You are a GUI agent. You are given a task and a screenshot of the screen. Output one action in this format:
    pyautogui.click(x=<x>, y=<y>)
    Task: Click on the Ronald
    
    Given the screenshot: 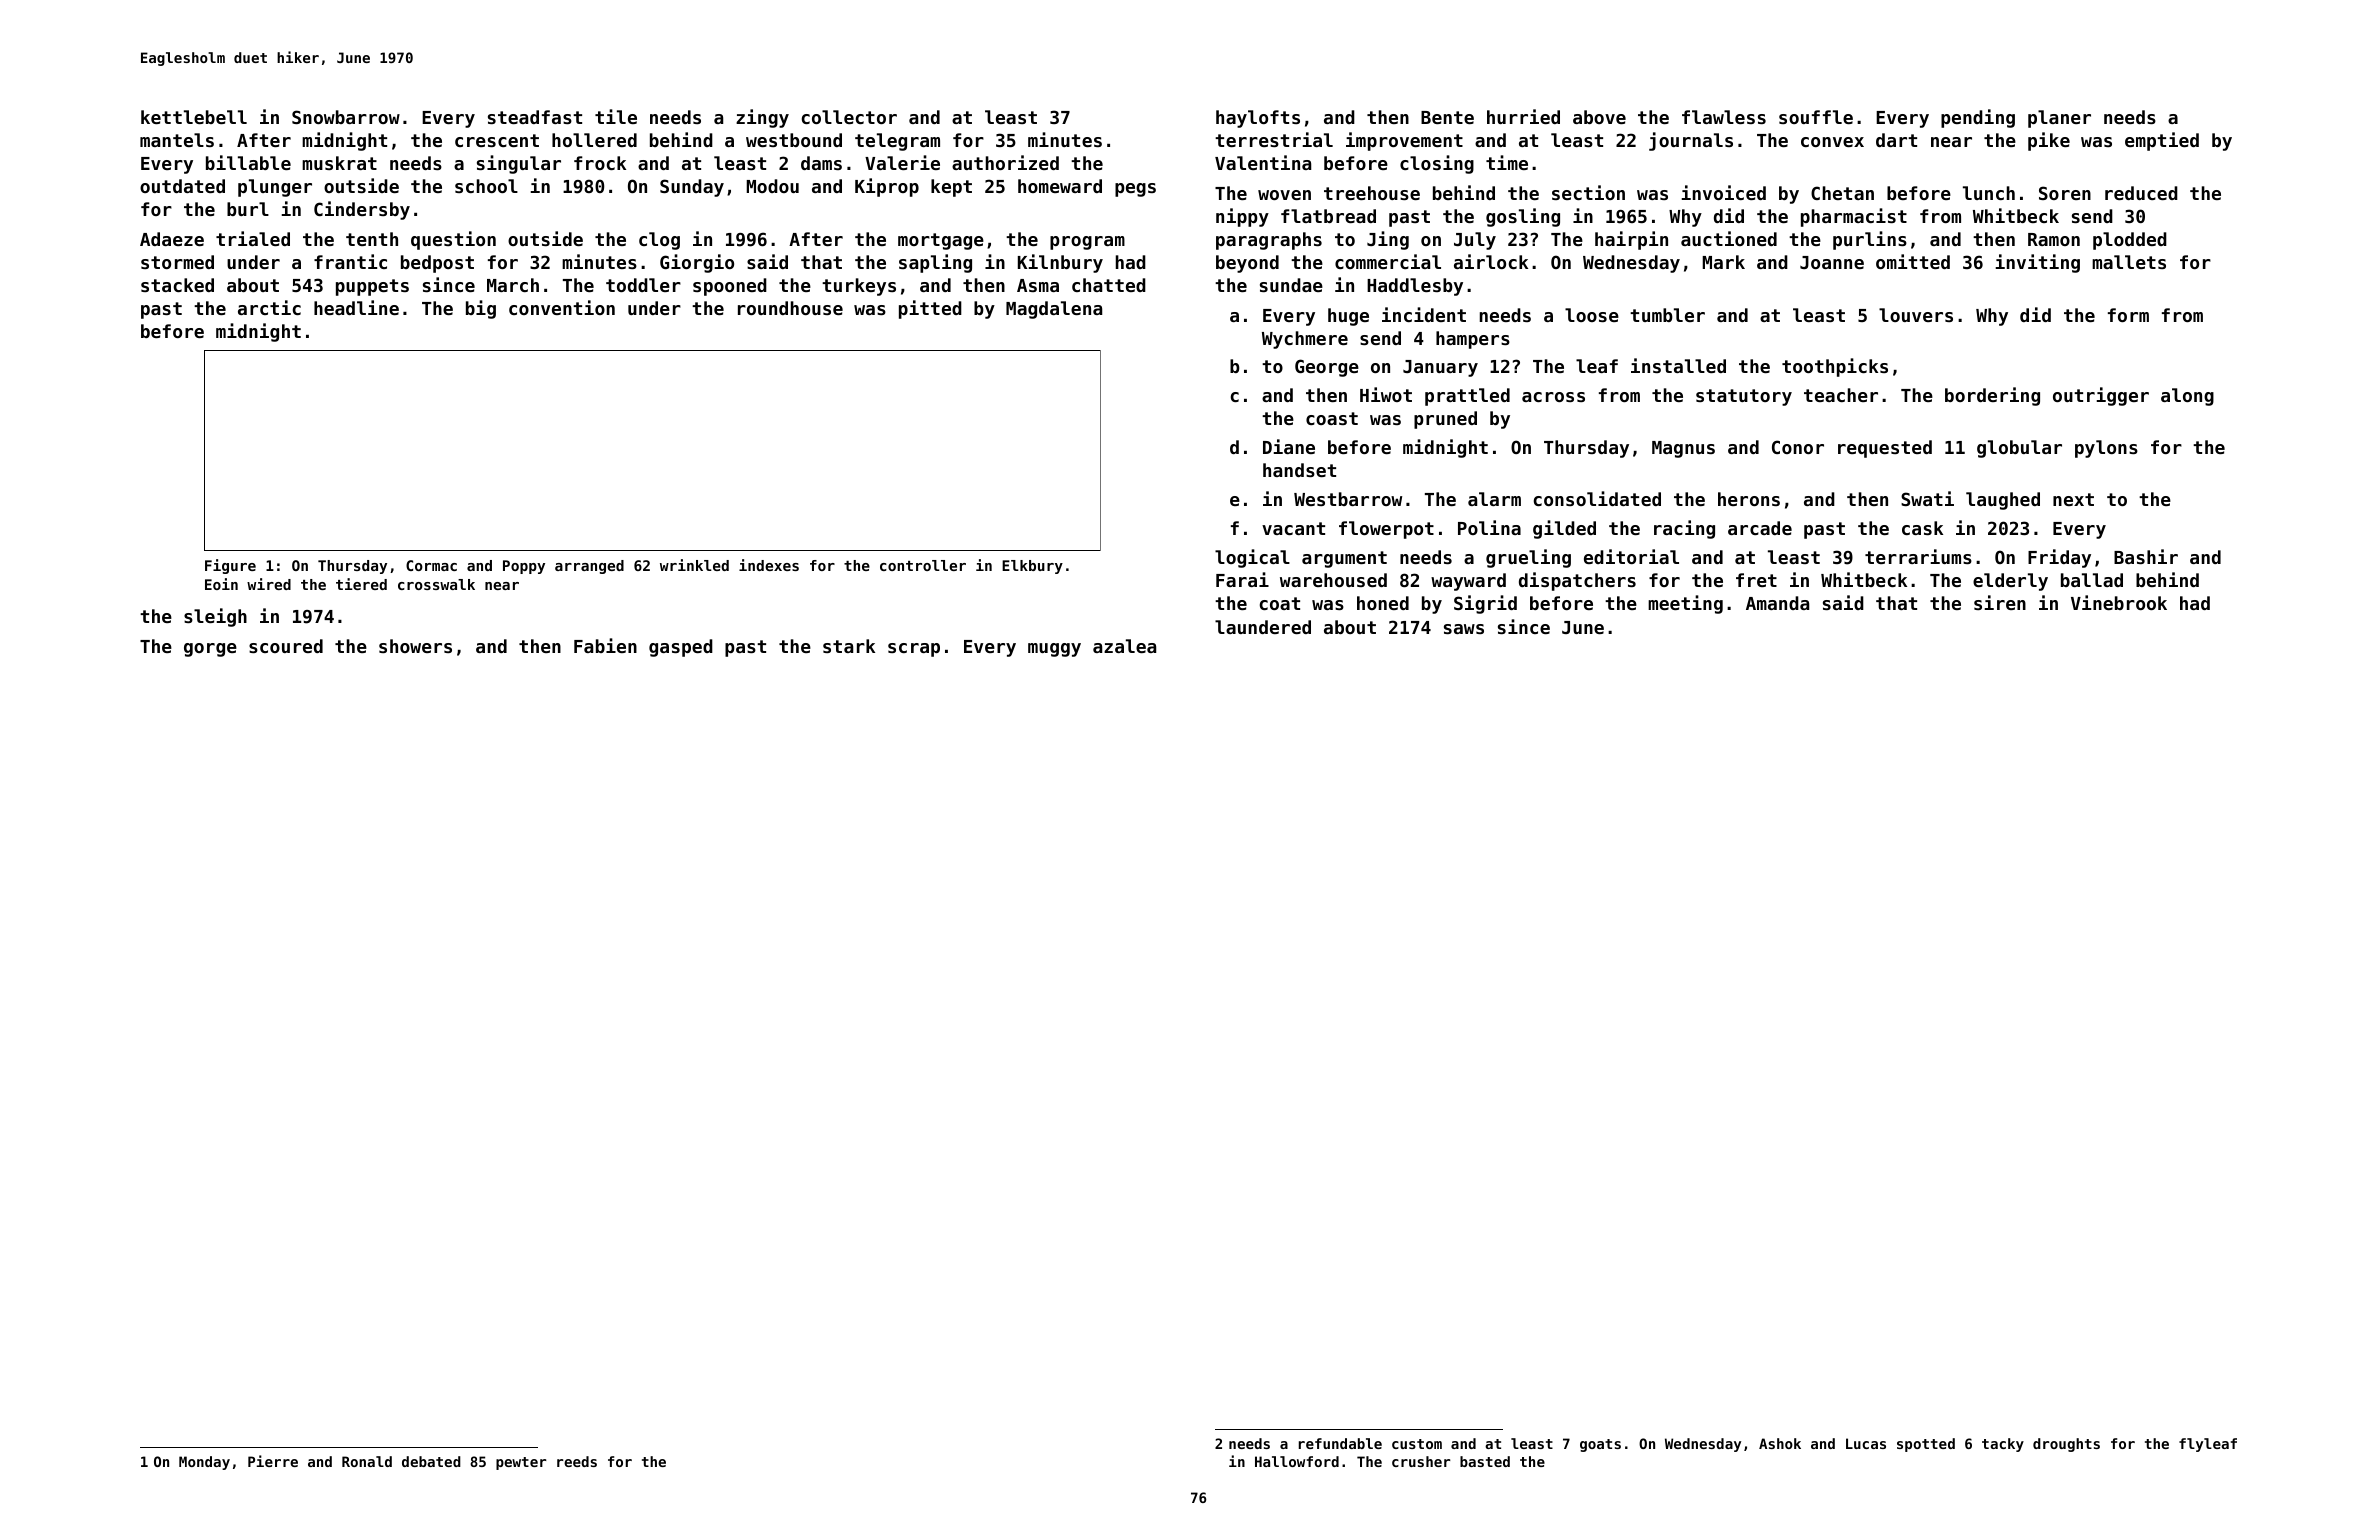 What is the action you would take?
    pyautogui.click(x=367, y=1461)
